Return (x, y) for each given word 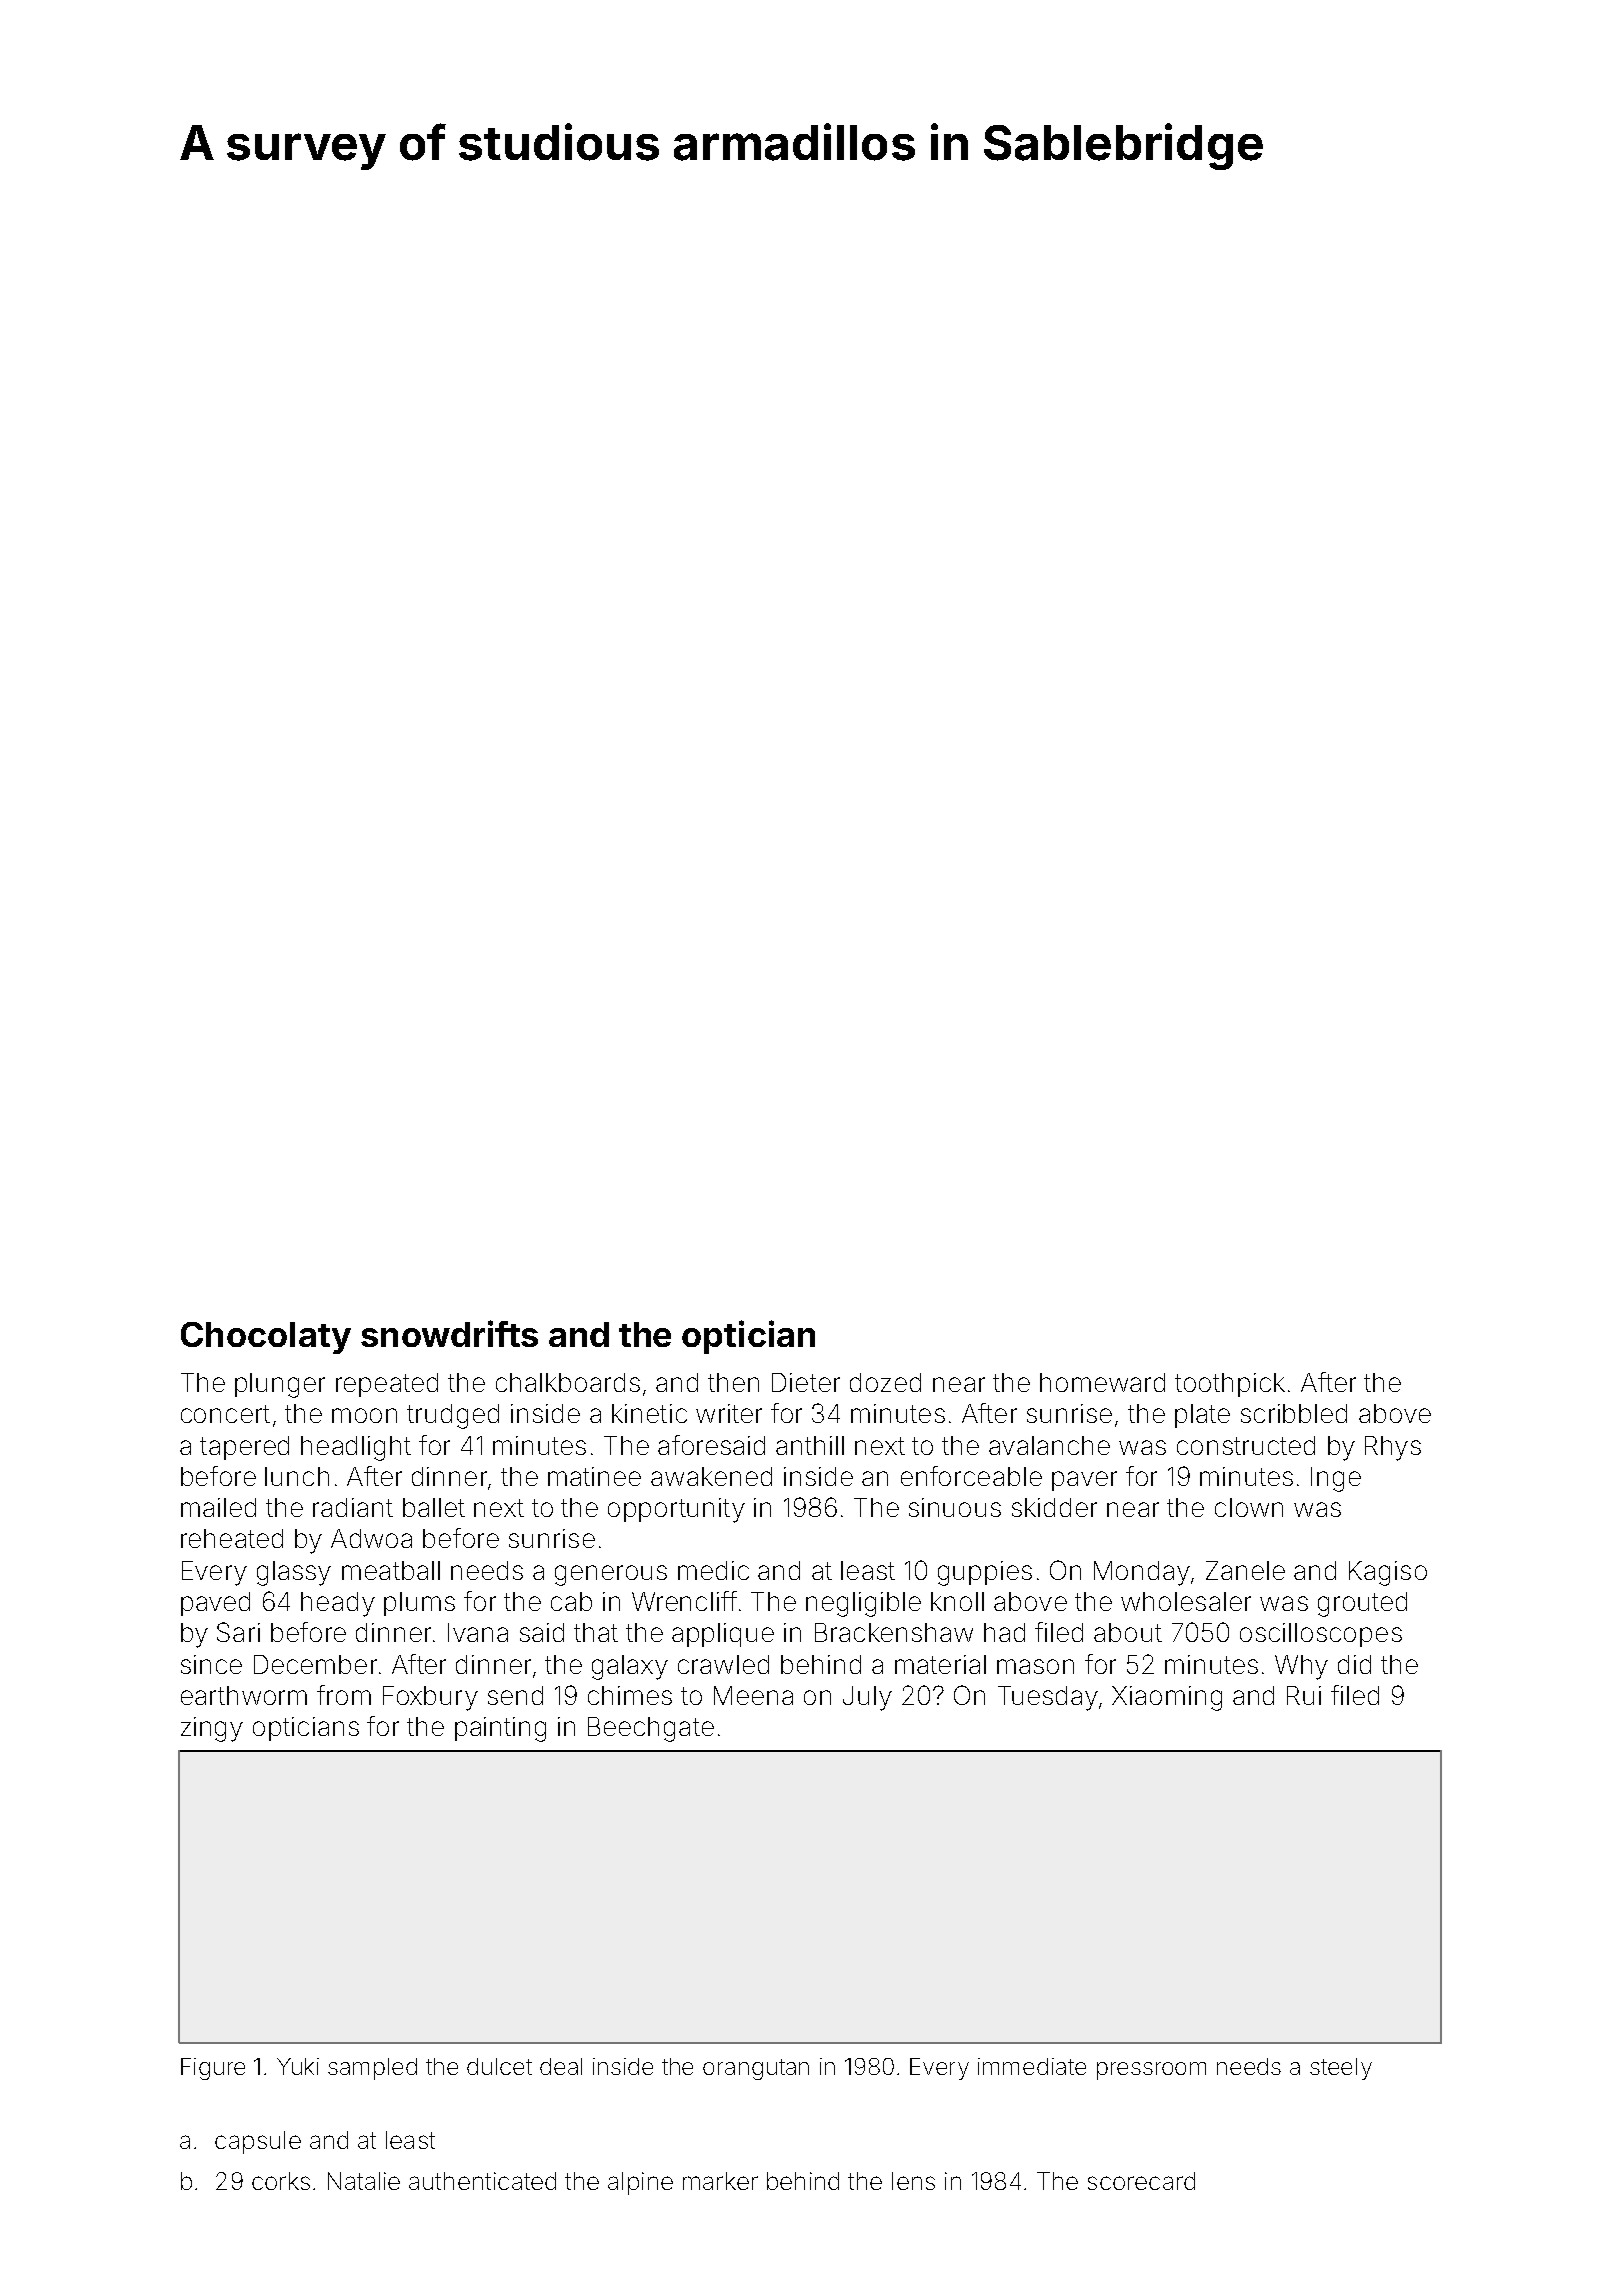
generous (611, 1575)
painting (500, 1729)
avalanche (1049, 1445)
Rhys (1393, 1448)
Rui (1304, 1695)
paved (215, 1604)
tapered (244, 1448)
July (867, 1698)
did (1354, 1664)
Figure (213, 2069)
